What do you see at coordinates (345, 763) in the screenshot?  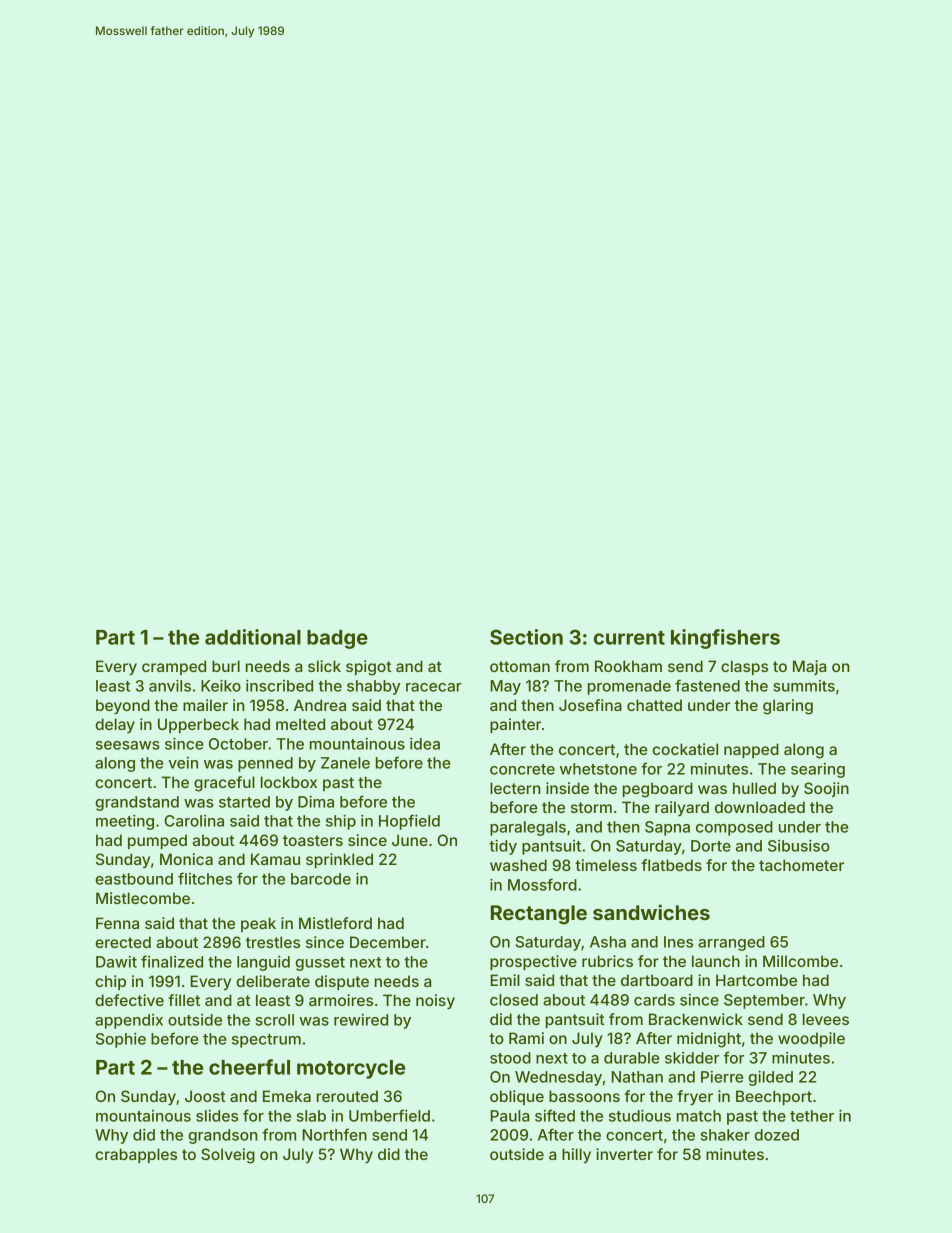 I see `Zanele` at bounding box center [345, 763].
